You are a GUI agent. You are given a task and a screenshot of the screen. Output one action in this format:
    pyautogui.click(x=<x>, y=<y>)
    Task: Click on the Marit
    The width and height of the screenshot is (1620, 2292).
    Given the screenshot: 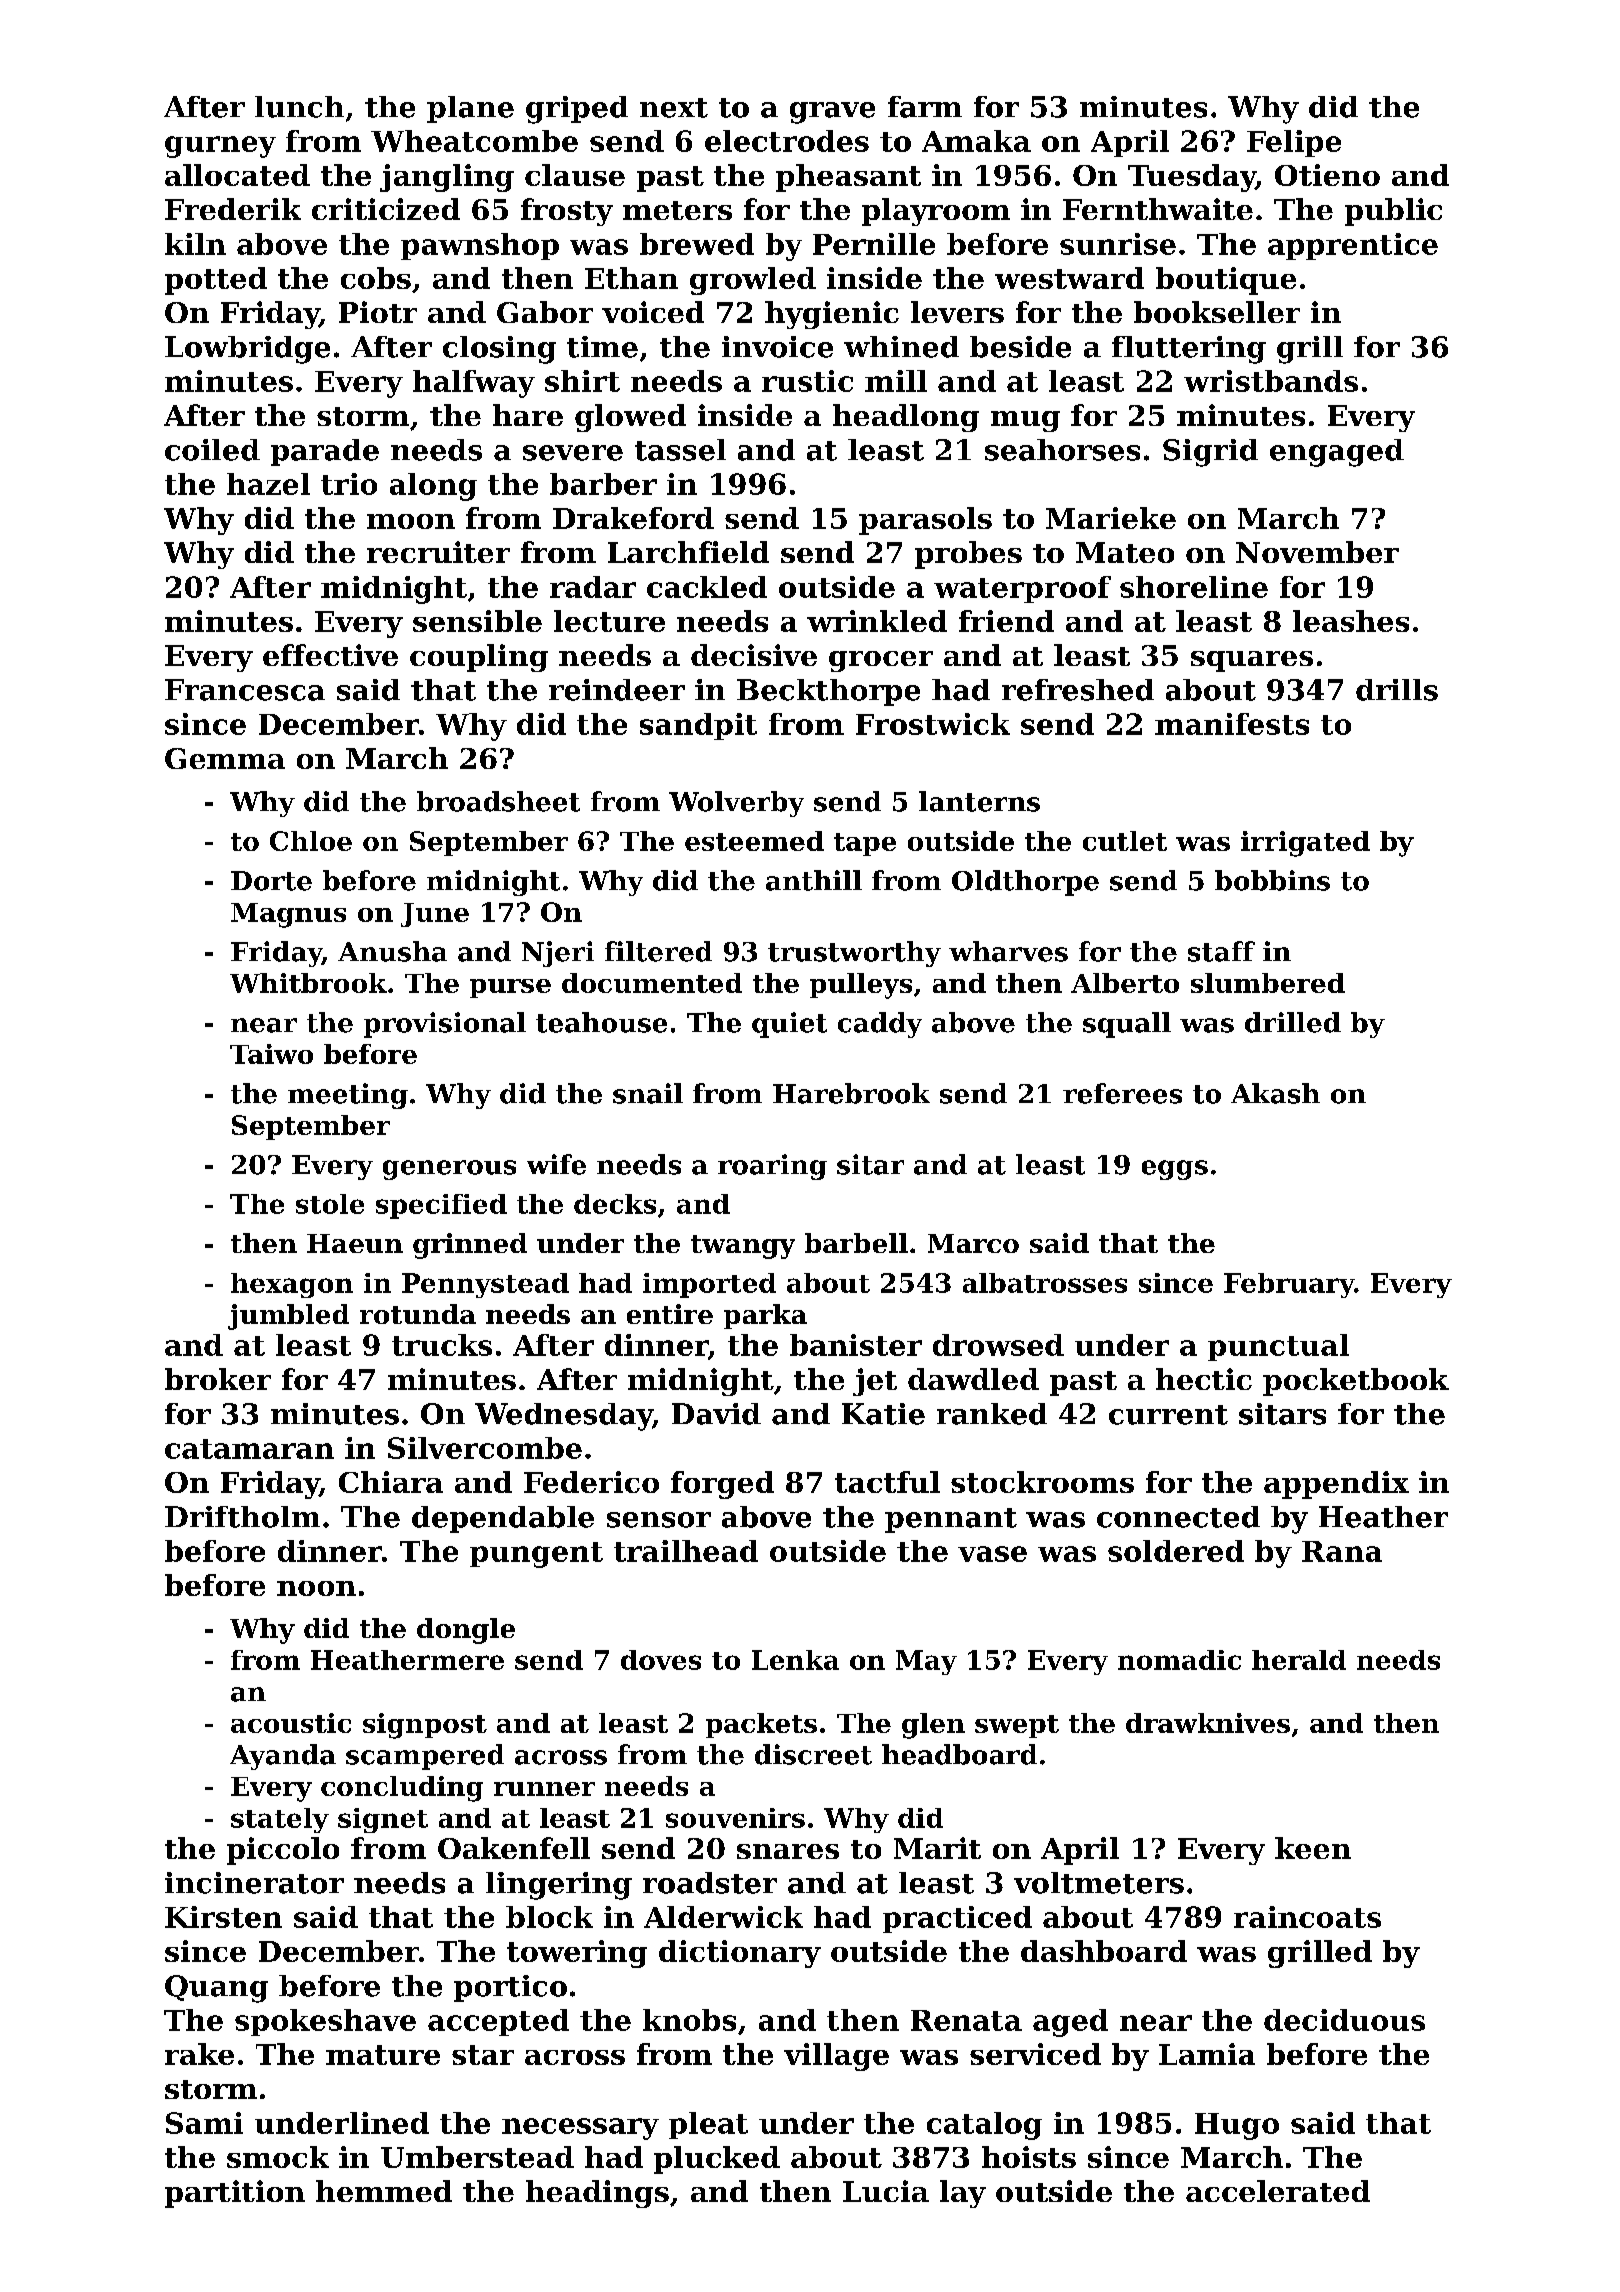 What is the action you would take?
    pyautogui.click(x=937, y=1848)
